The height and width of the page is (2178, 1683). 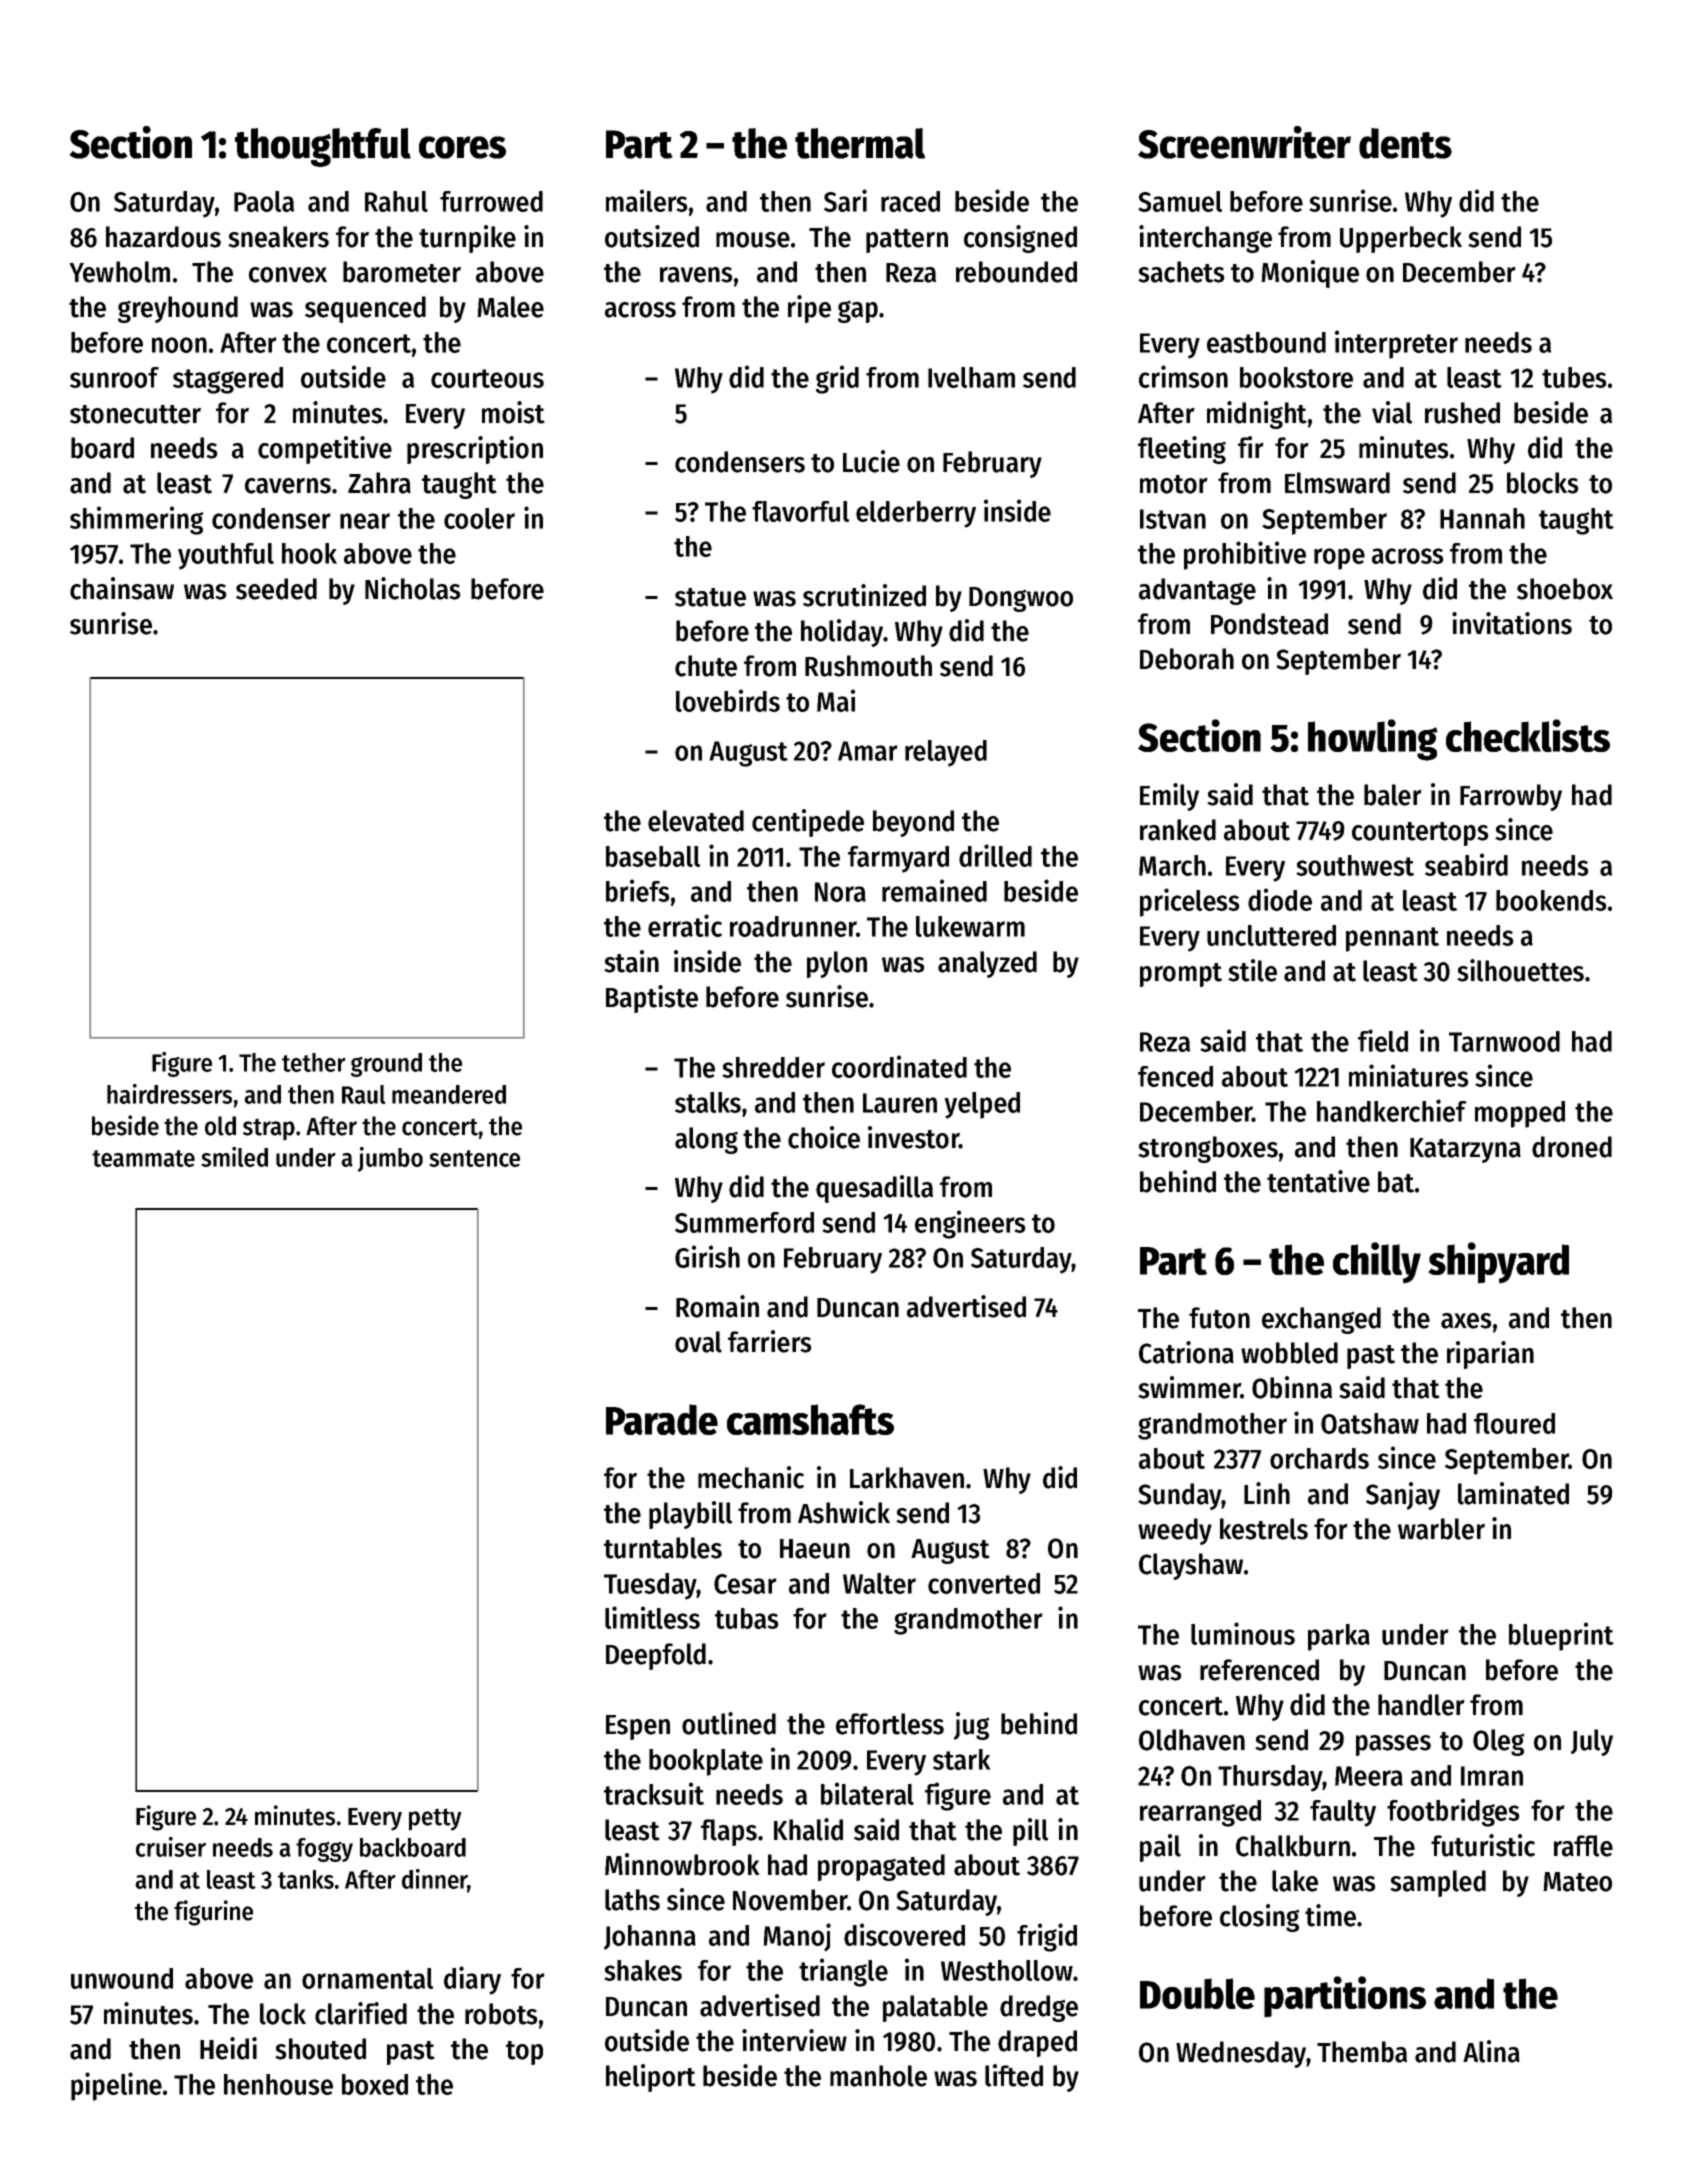 I want to click on henhouse, so click(x=278, y=2084).
